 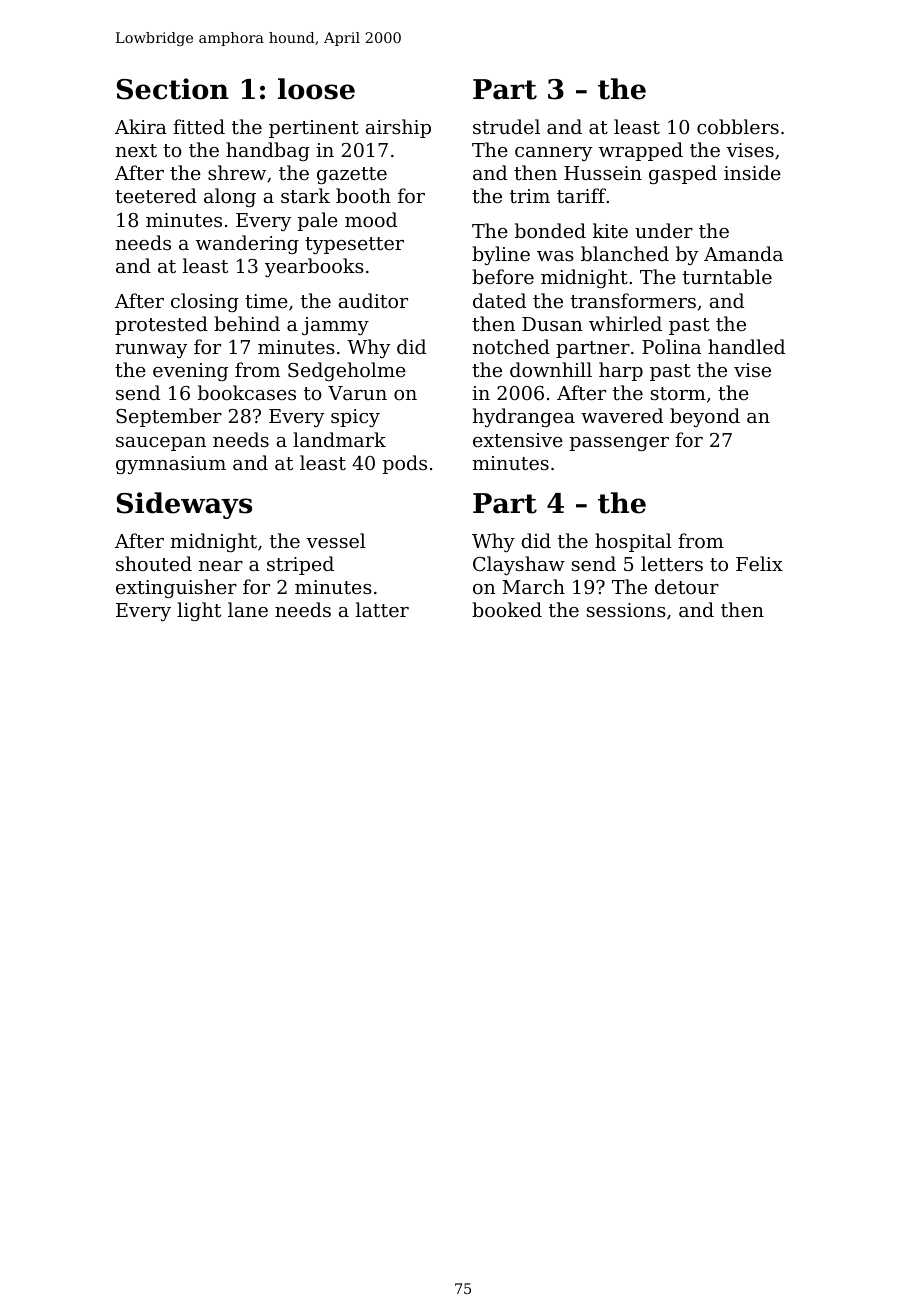 I want to click on downhill, so click(x=551, y=369).
